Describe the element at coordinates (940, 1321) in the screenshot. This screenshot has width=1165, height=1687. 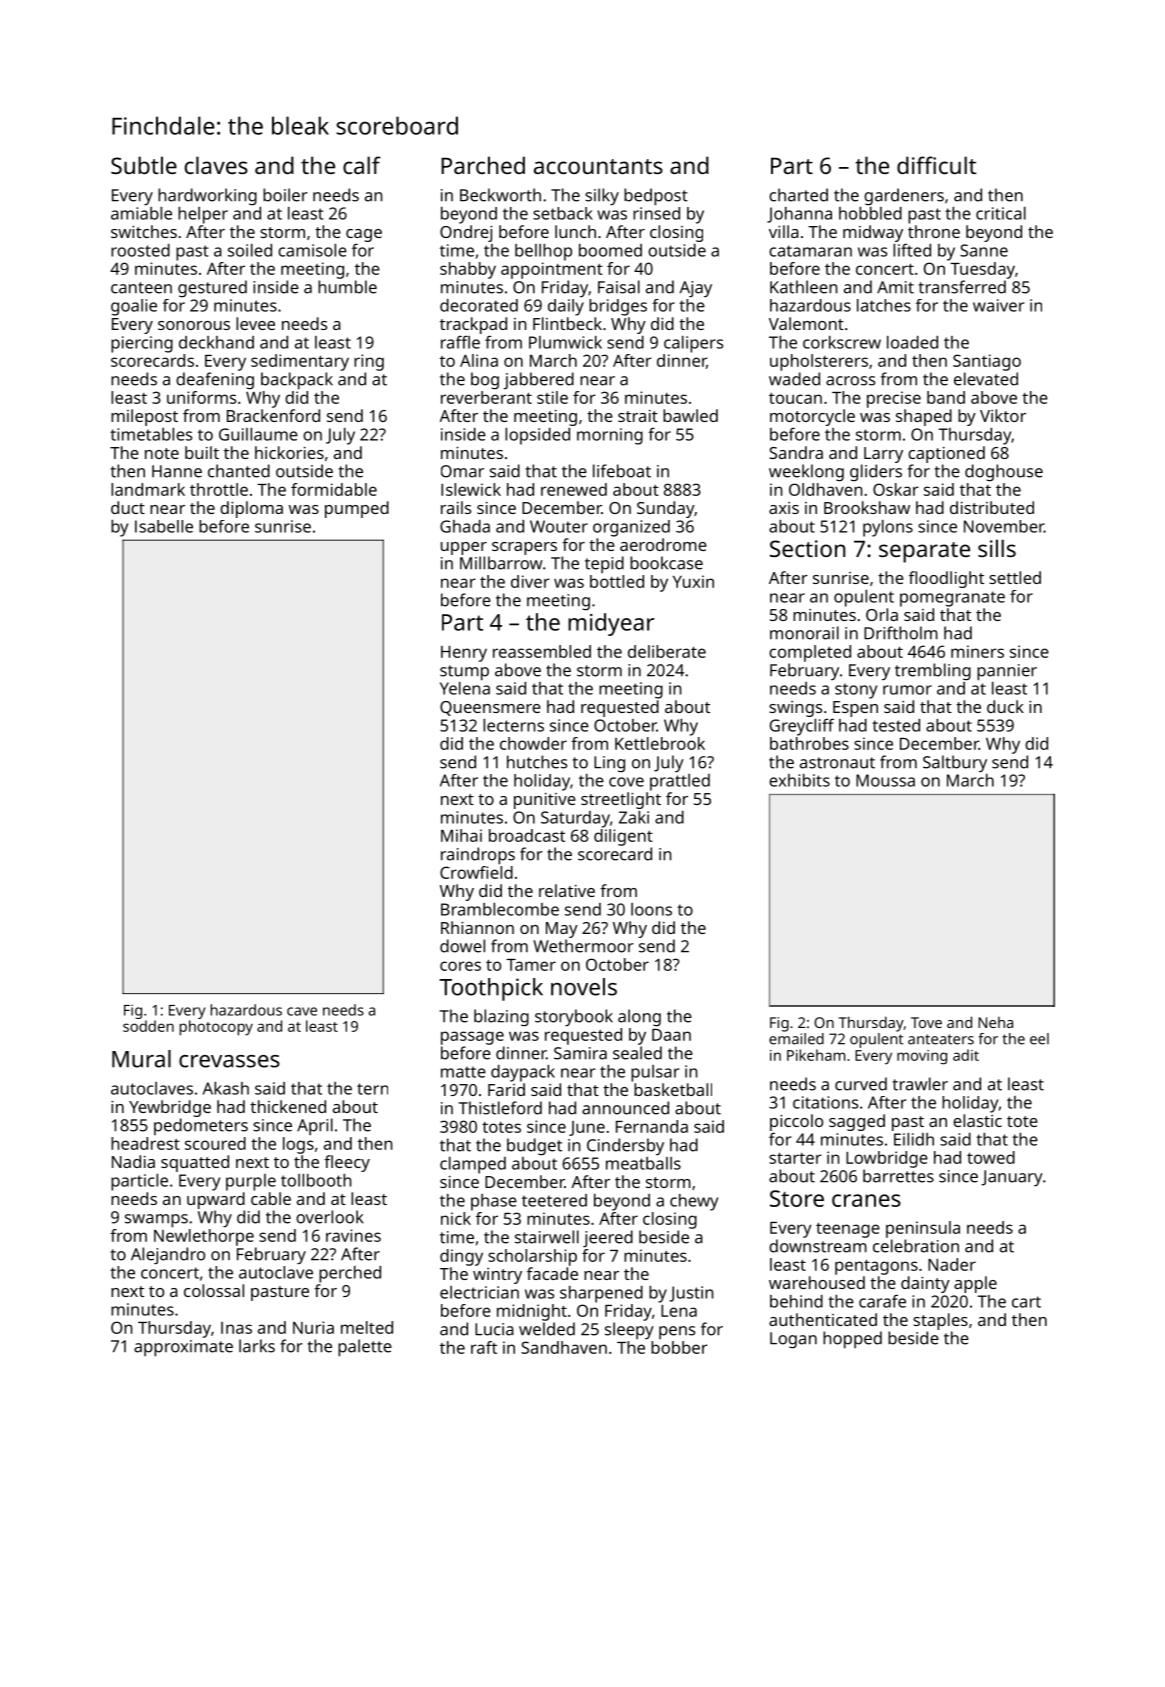
I see `staples` at that location.
